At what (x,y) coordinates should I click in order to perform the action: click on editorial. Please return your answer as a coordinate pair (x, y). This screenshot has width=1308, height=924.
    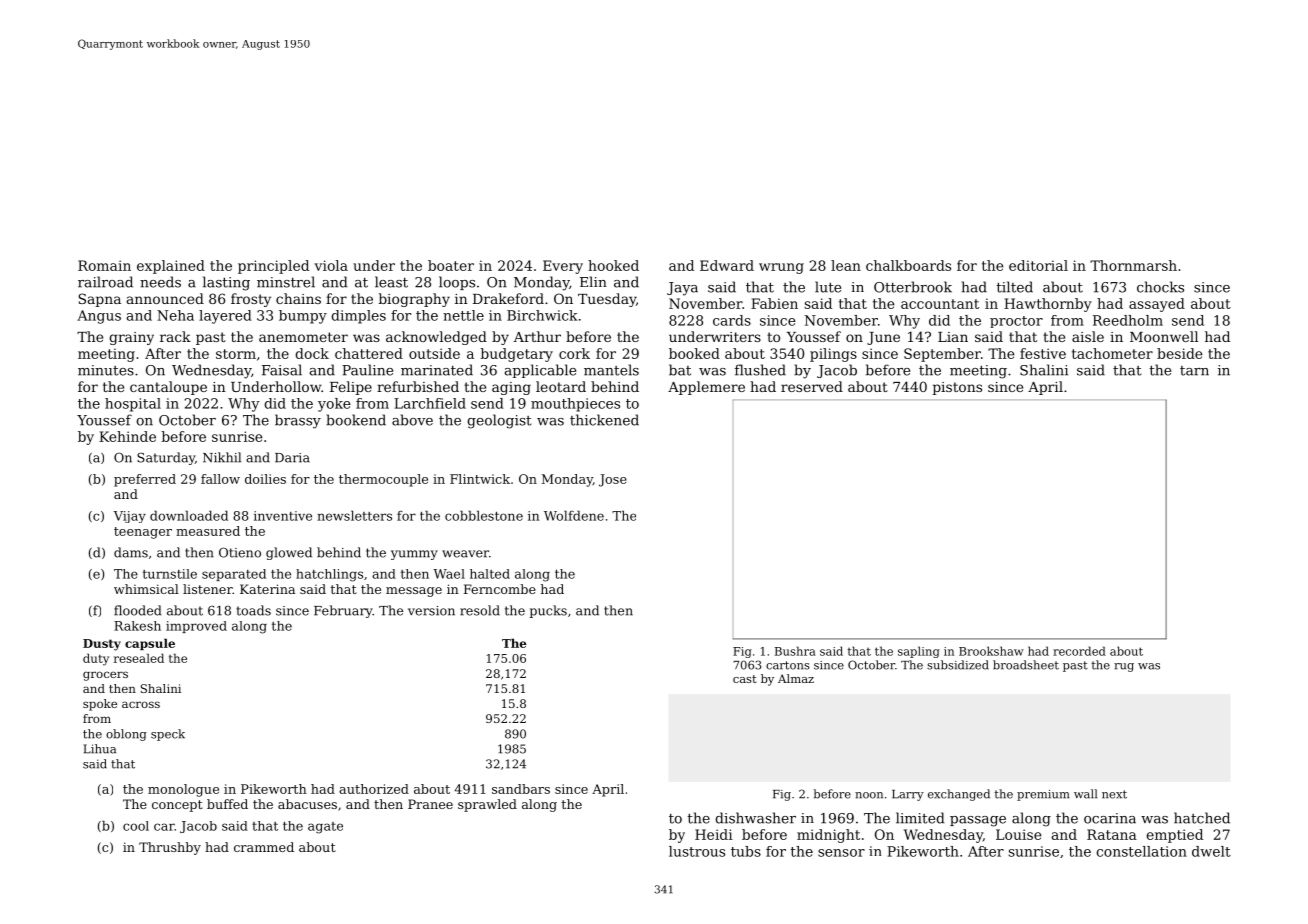
    Looking at the image, I should click on (1038, 265).
